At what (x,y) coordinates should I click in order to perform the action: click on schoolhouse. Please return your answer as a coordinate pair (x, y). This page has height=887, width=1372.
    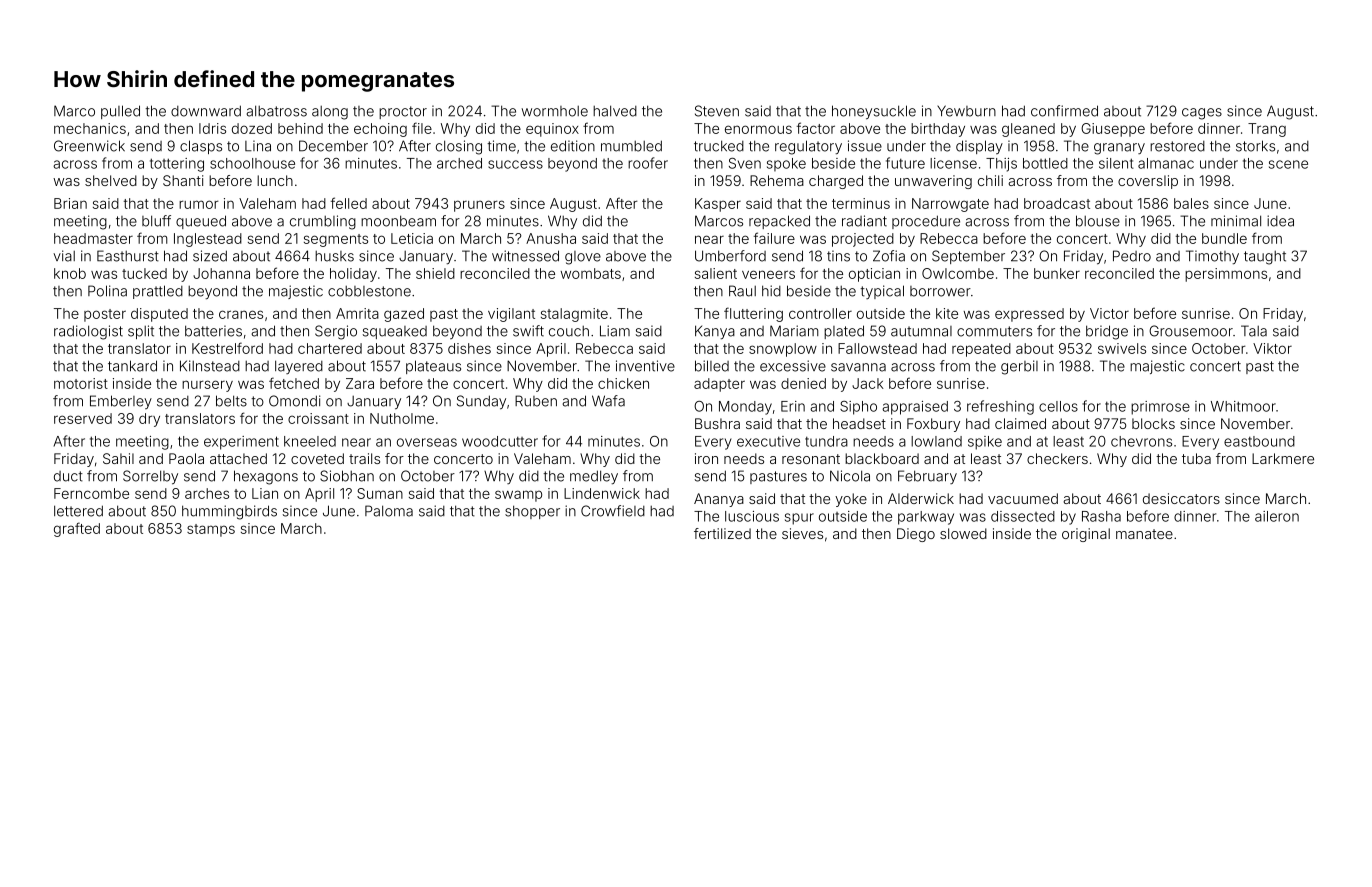
    Looking at the image, I should click on (252, 163).
